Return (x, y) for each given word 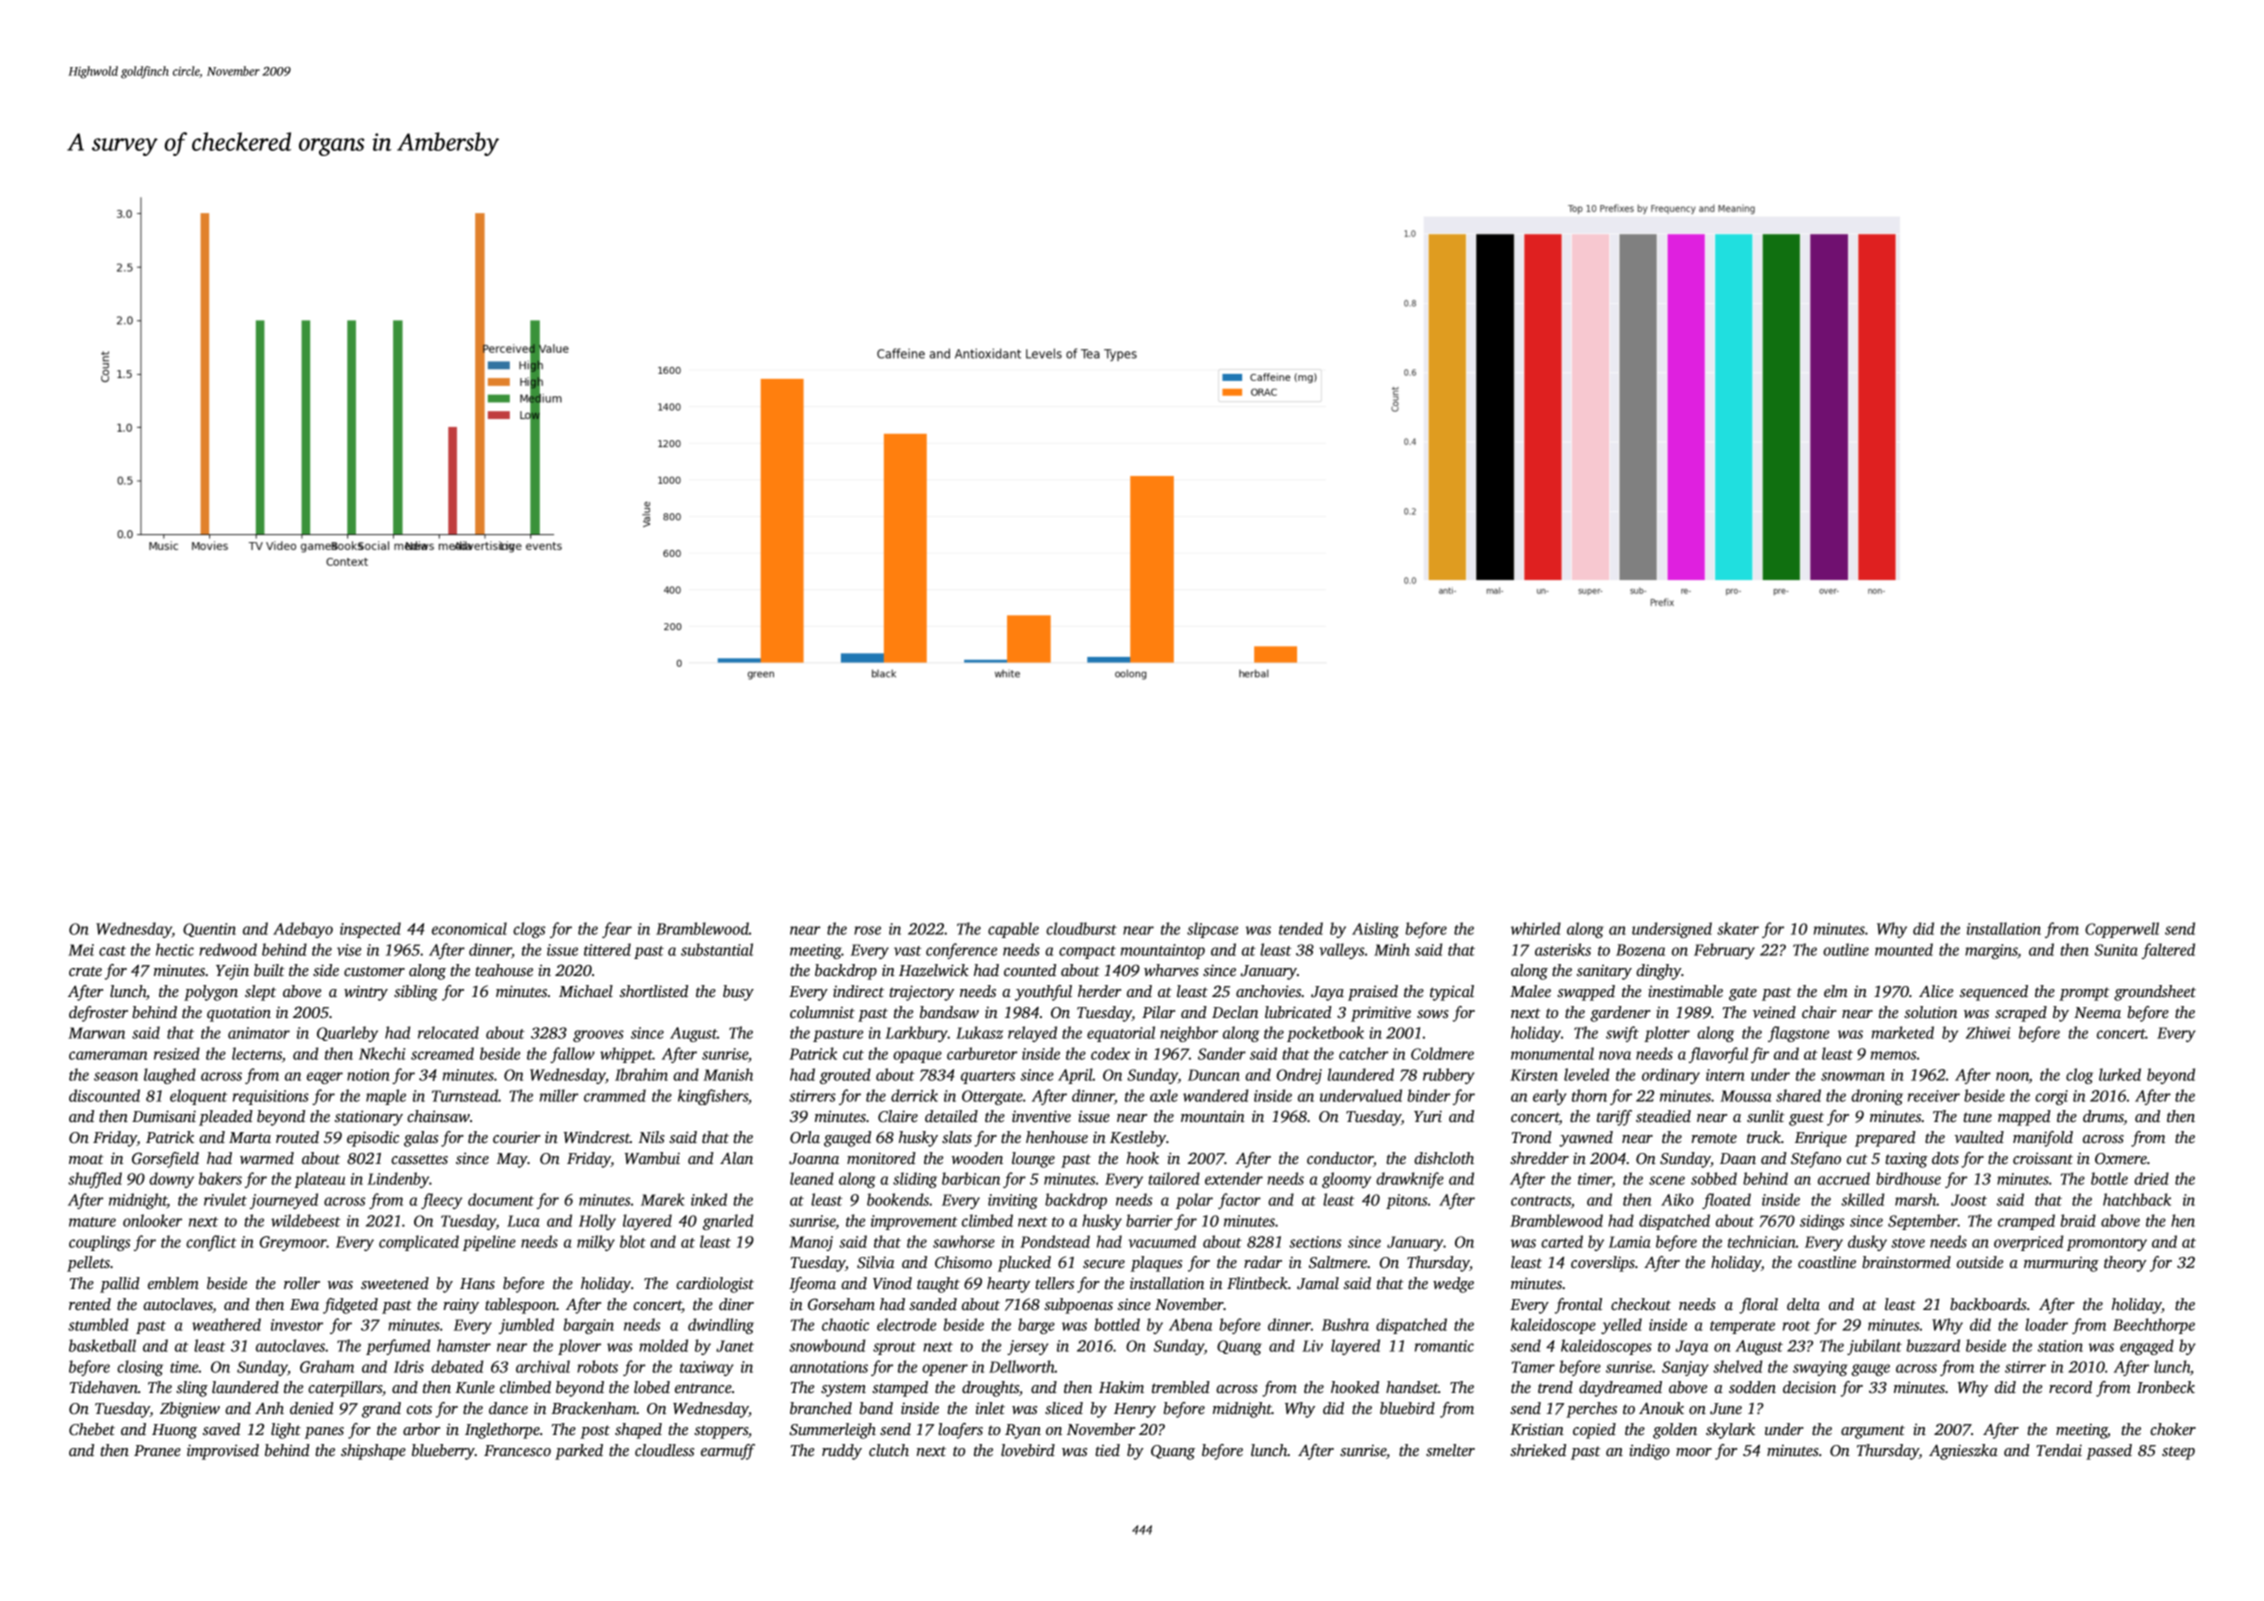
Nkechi (382, 1053)
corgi (2051, 1097)
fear (617, 930)
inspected (370, 930)
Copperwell (2122, 930)
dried (2151, 1178)
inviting (1013, 1201)
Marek (662, 1199)
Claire (898, 1116)
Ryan (1023, 1431)
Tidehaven (104, 1387)
